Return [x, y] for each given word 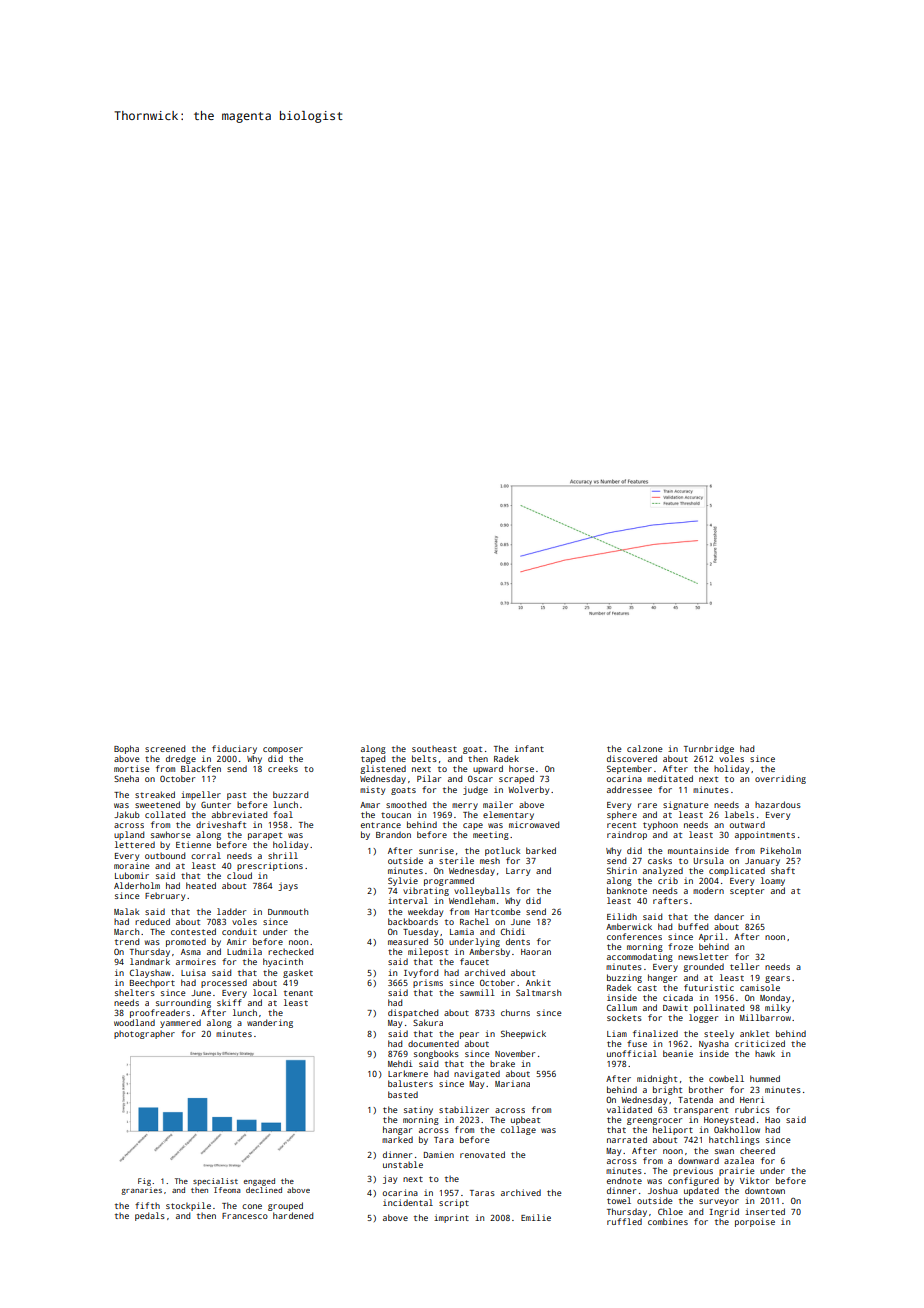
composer [283, 750]
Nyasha [714, 1044]
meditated [670, 778]
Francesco [245, 1216]
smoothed [406, 804]
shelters [135, 992]
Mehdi [400, 1063]
